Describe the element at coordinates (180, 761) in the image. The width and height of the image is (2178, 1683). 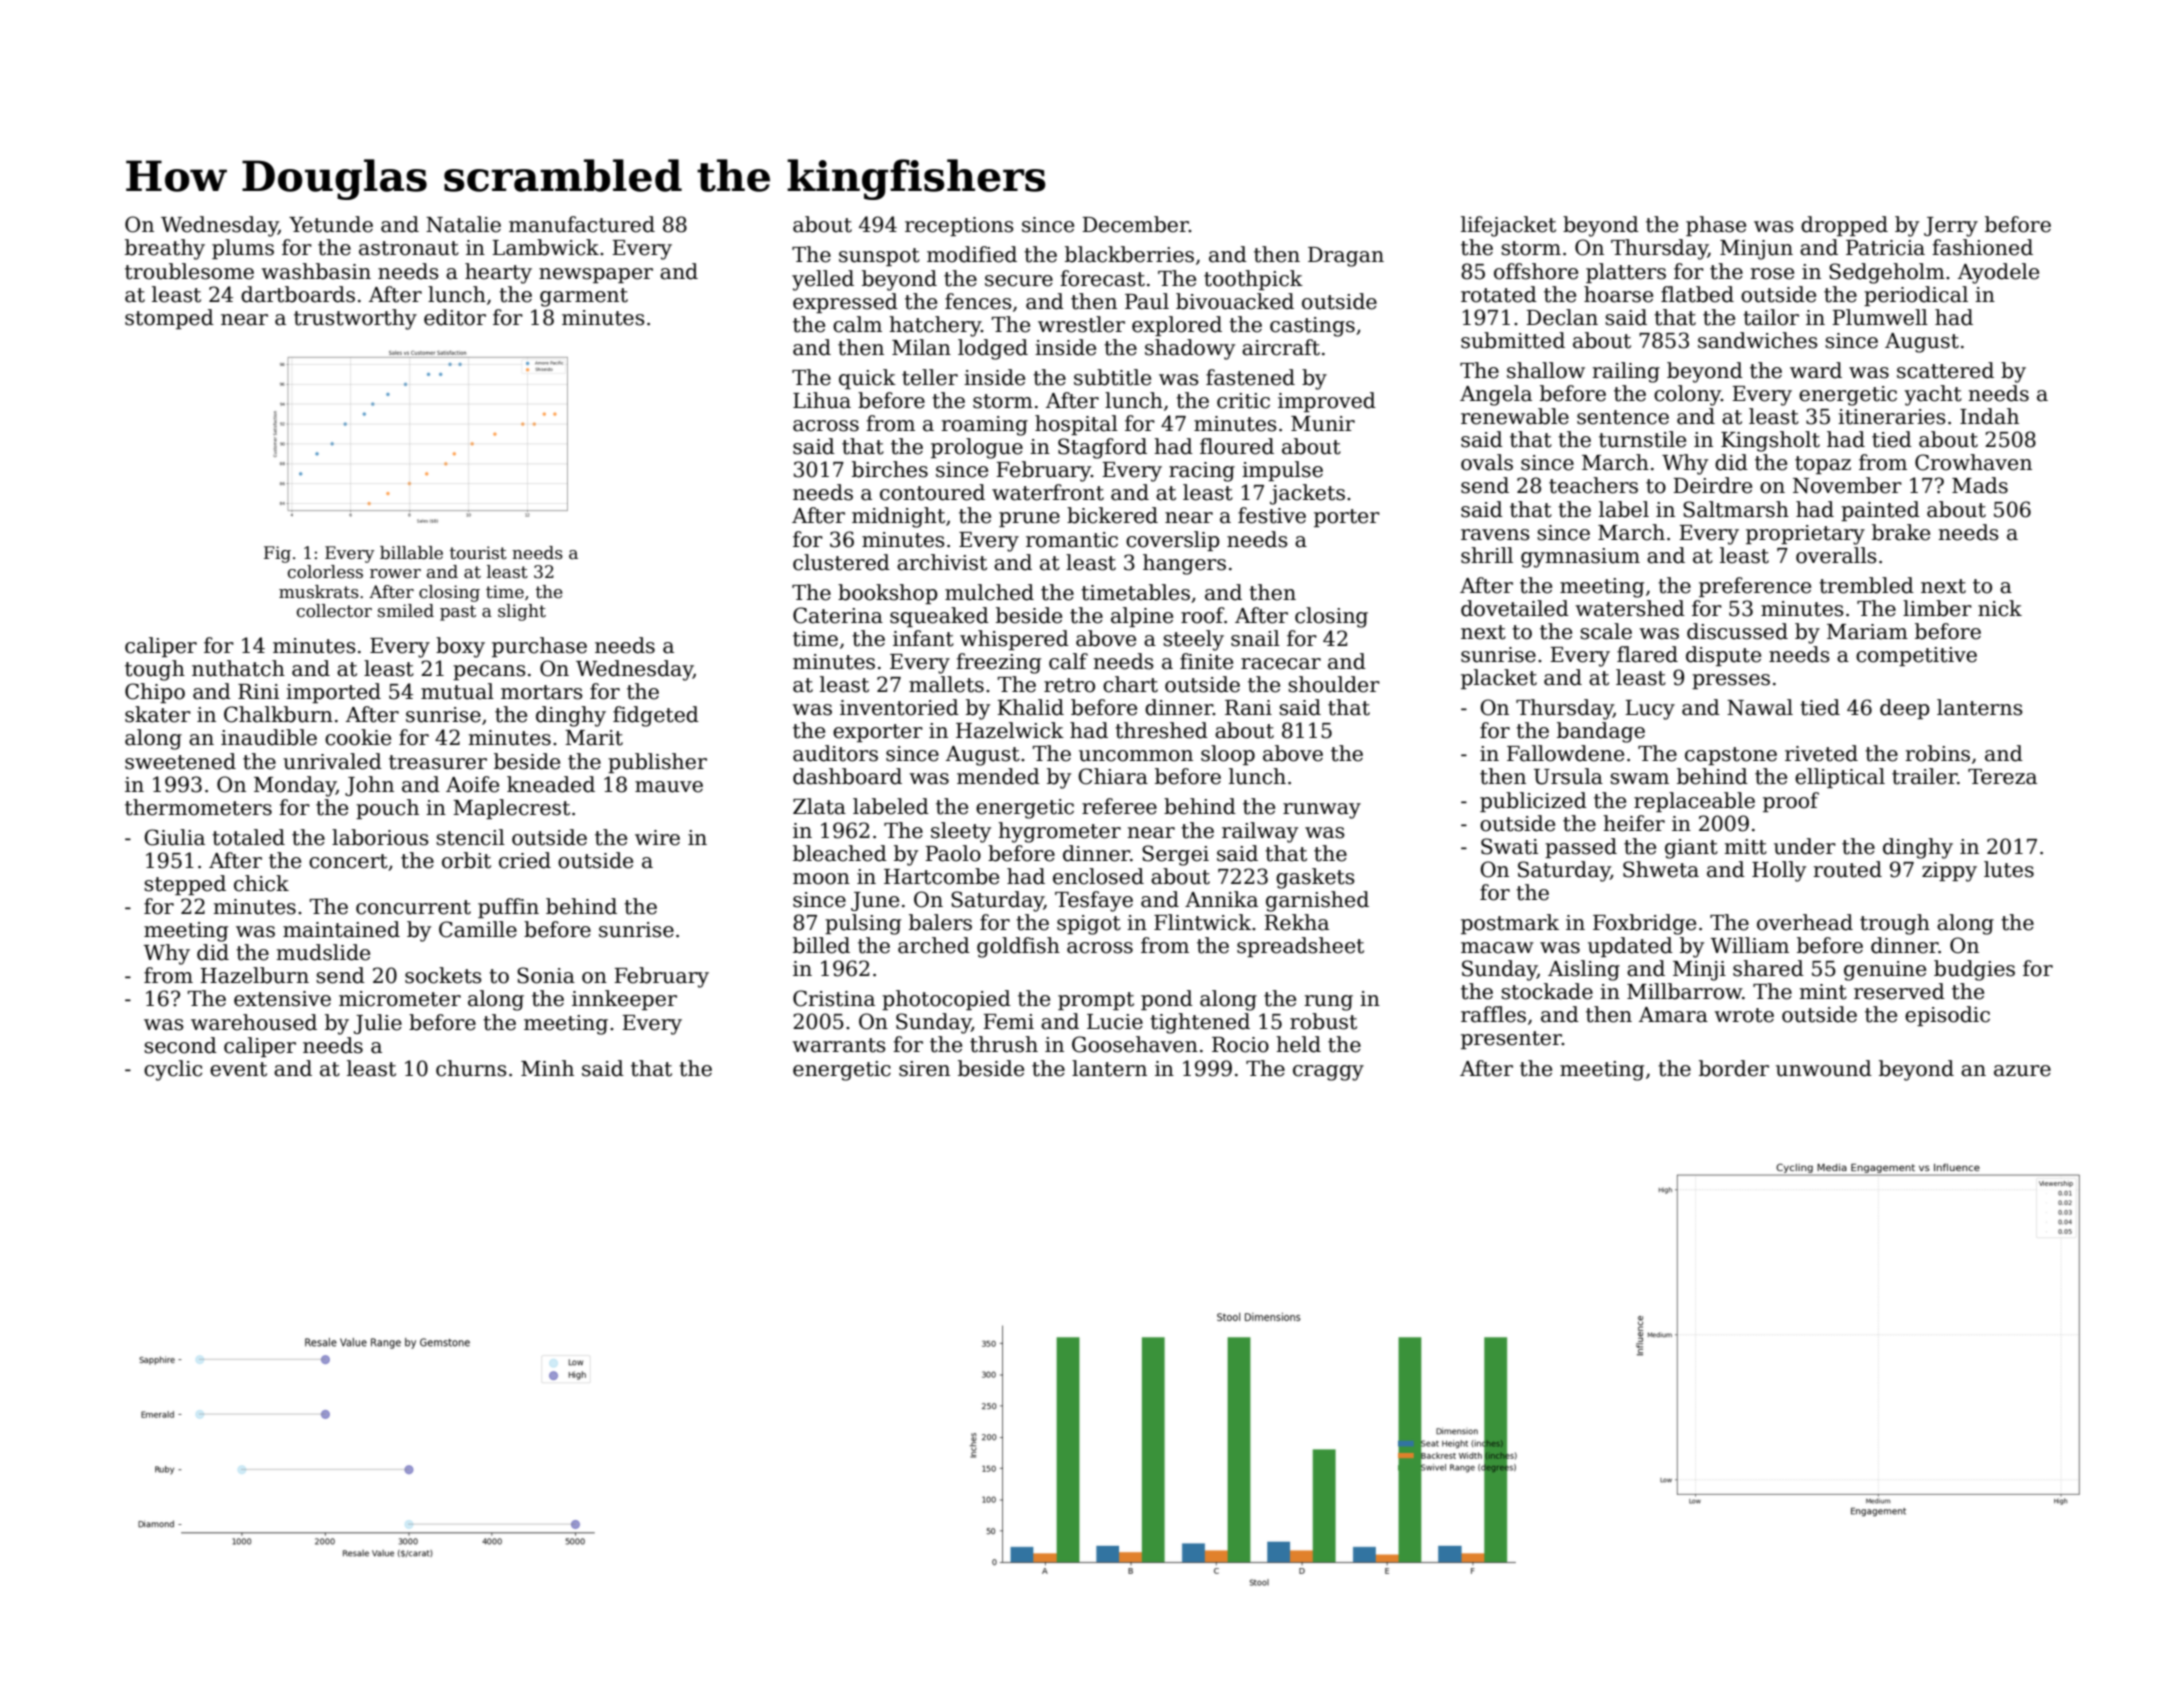
I see `sweetened` at that location.
